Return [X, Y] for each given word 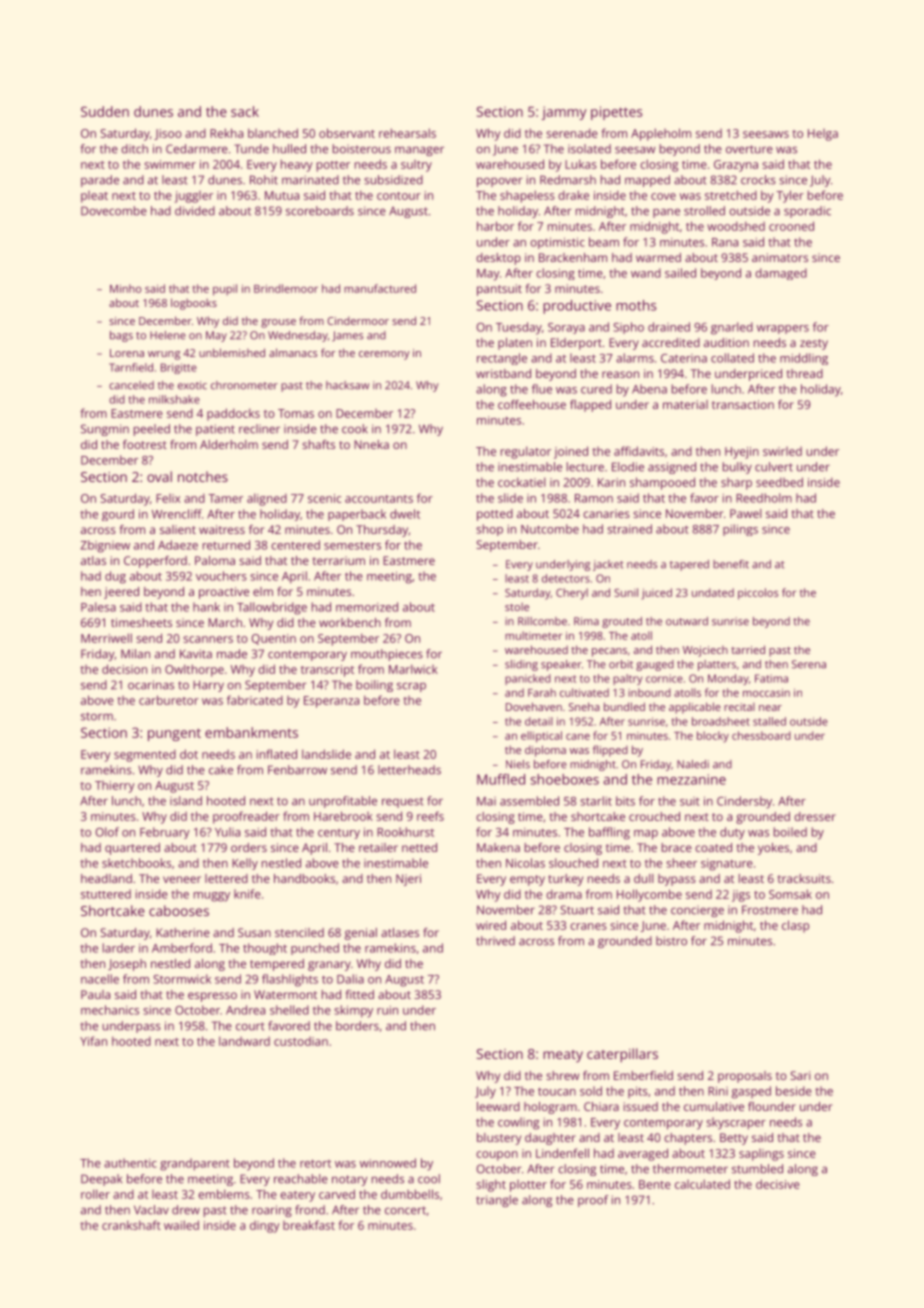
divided [195, 211]
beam [604, 242]
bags [121, 336]
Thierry [115, 787]
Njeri [408, 880]
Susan [254, 932]
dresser [815, 816]
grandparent [195, 1164]
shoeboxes [565, 779]
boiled [790, 832]
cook [355, 429]
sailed [680, 273]
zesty [814, 344]
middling [804, 359]
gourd [118, 515]
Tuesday [519, 328]
